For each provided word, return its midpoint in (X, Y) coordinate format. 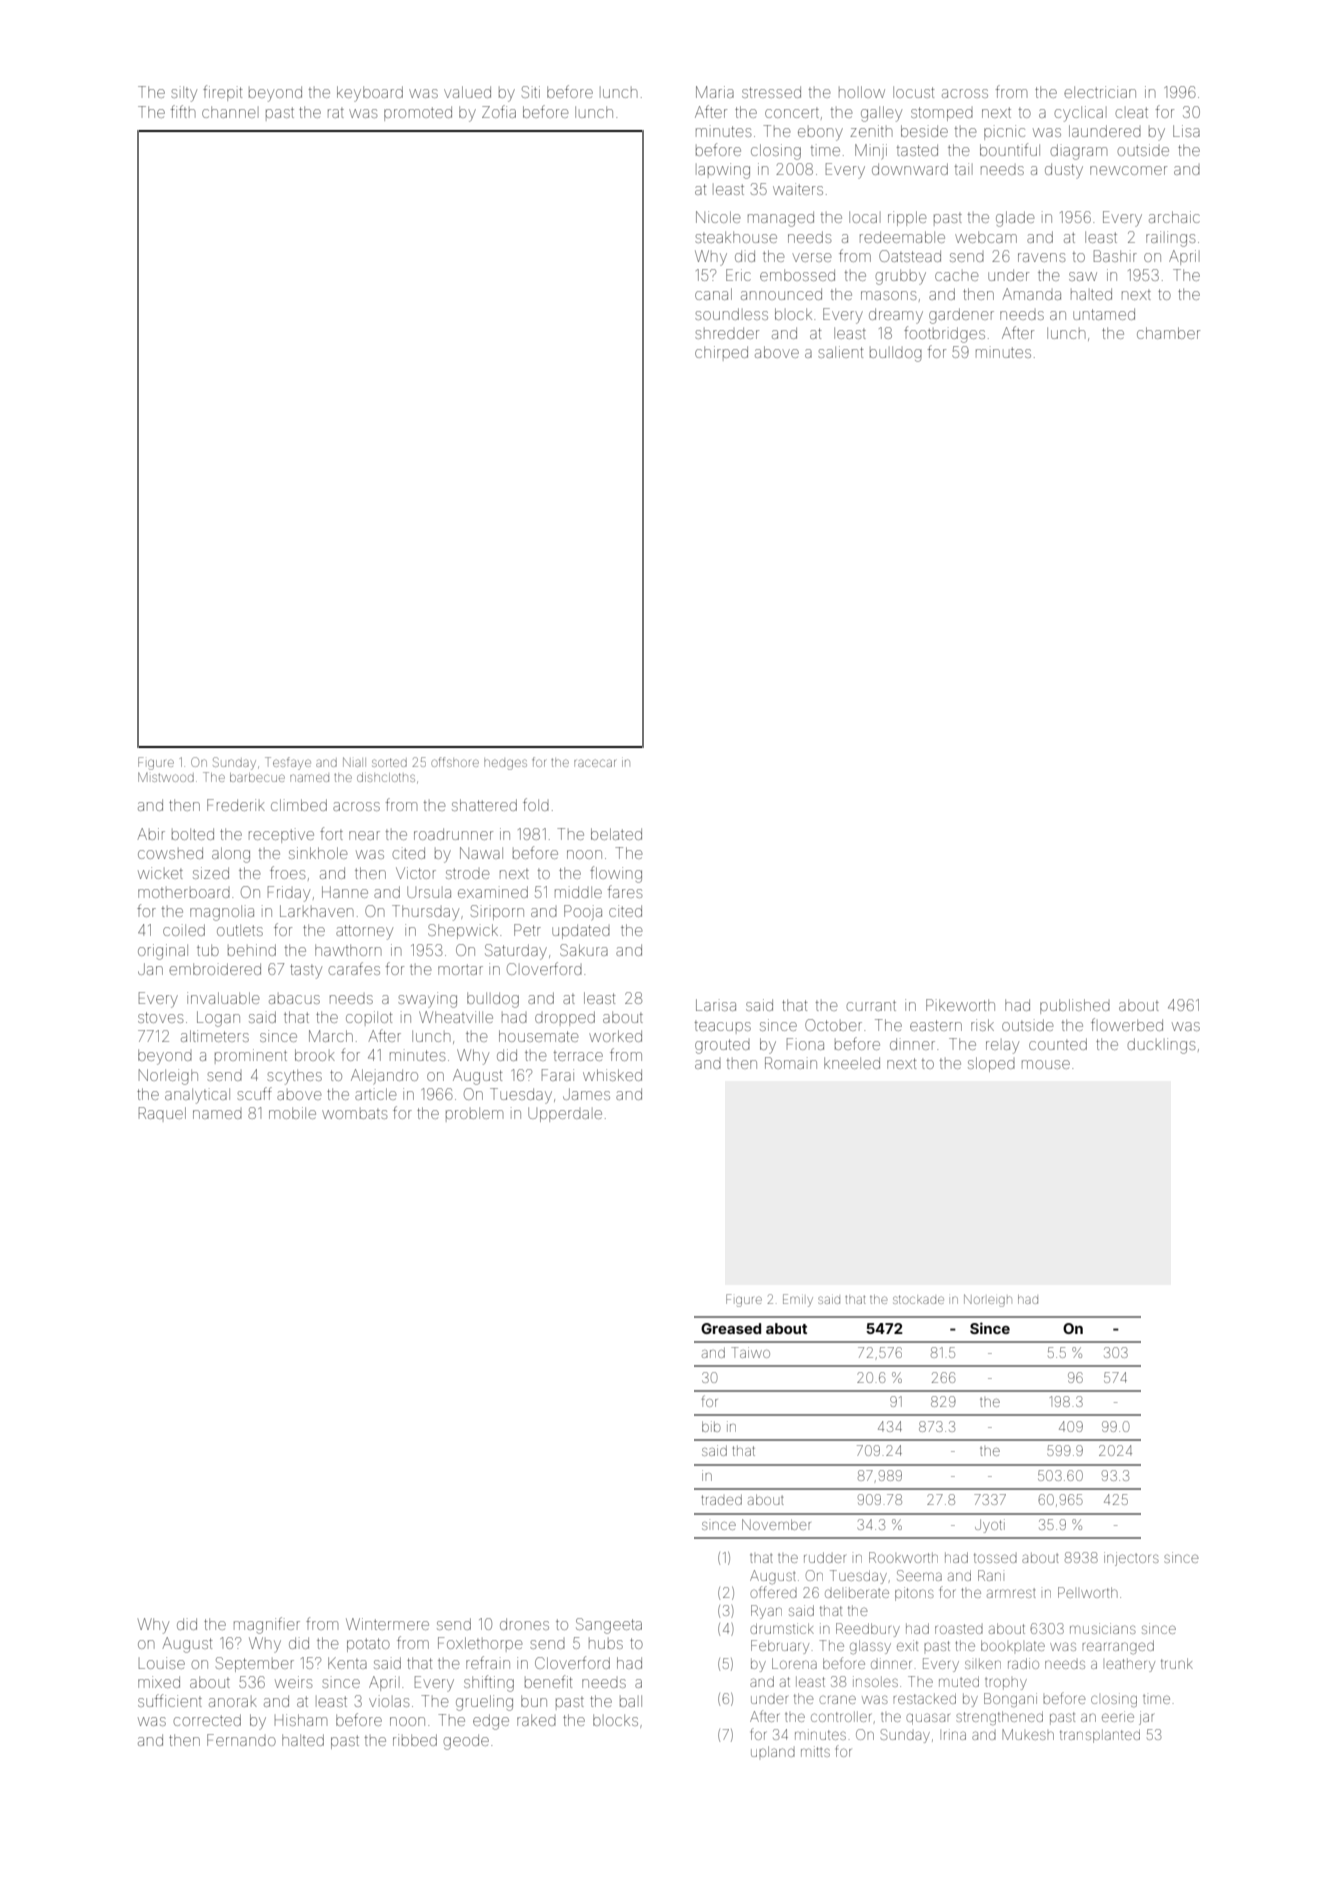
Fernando (241, 1740)
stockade (918, 1299)
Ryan (766, 1612)
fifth (183, 111)
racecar (595, 763)
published (1075, 1006)
